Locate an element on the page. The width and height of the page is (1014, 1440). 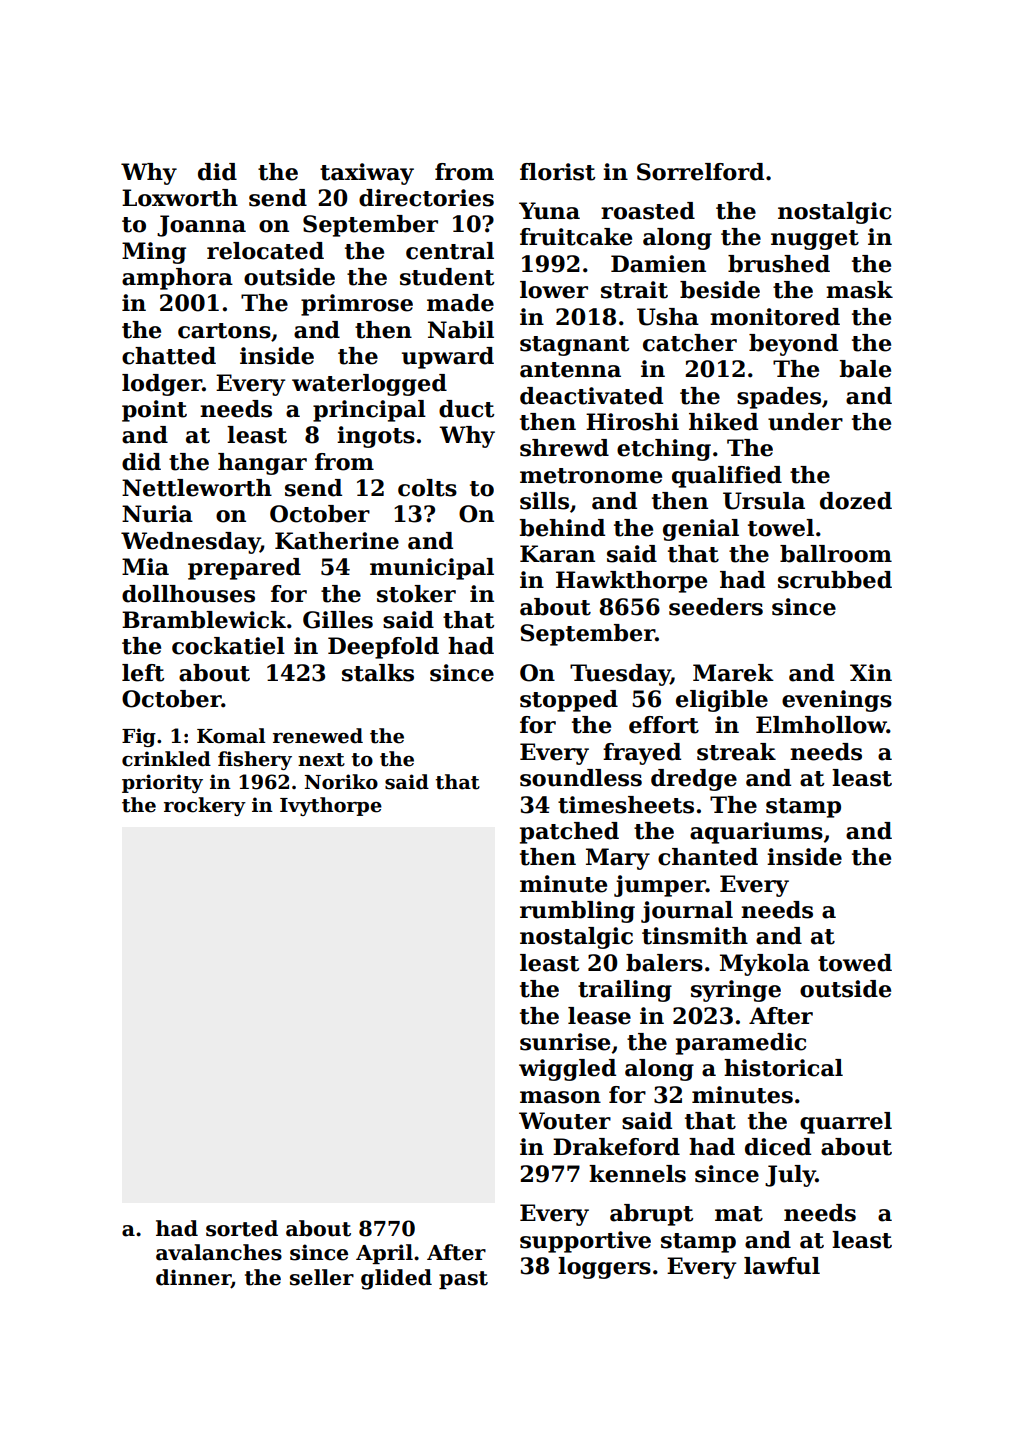
directories is located at coordinates (426, 198).
